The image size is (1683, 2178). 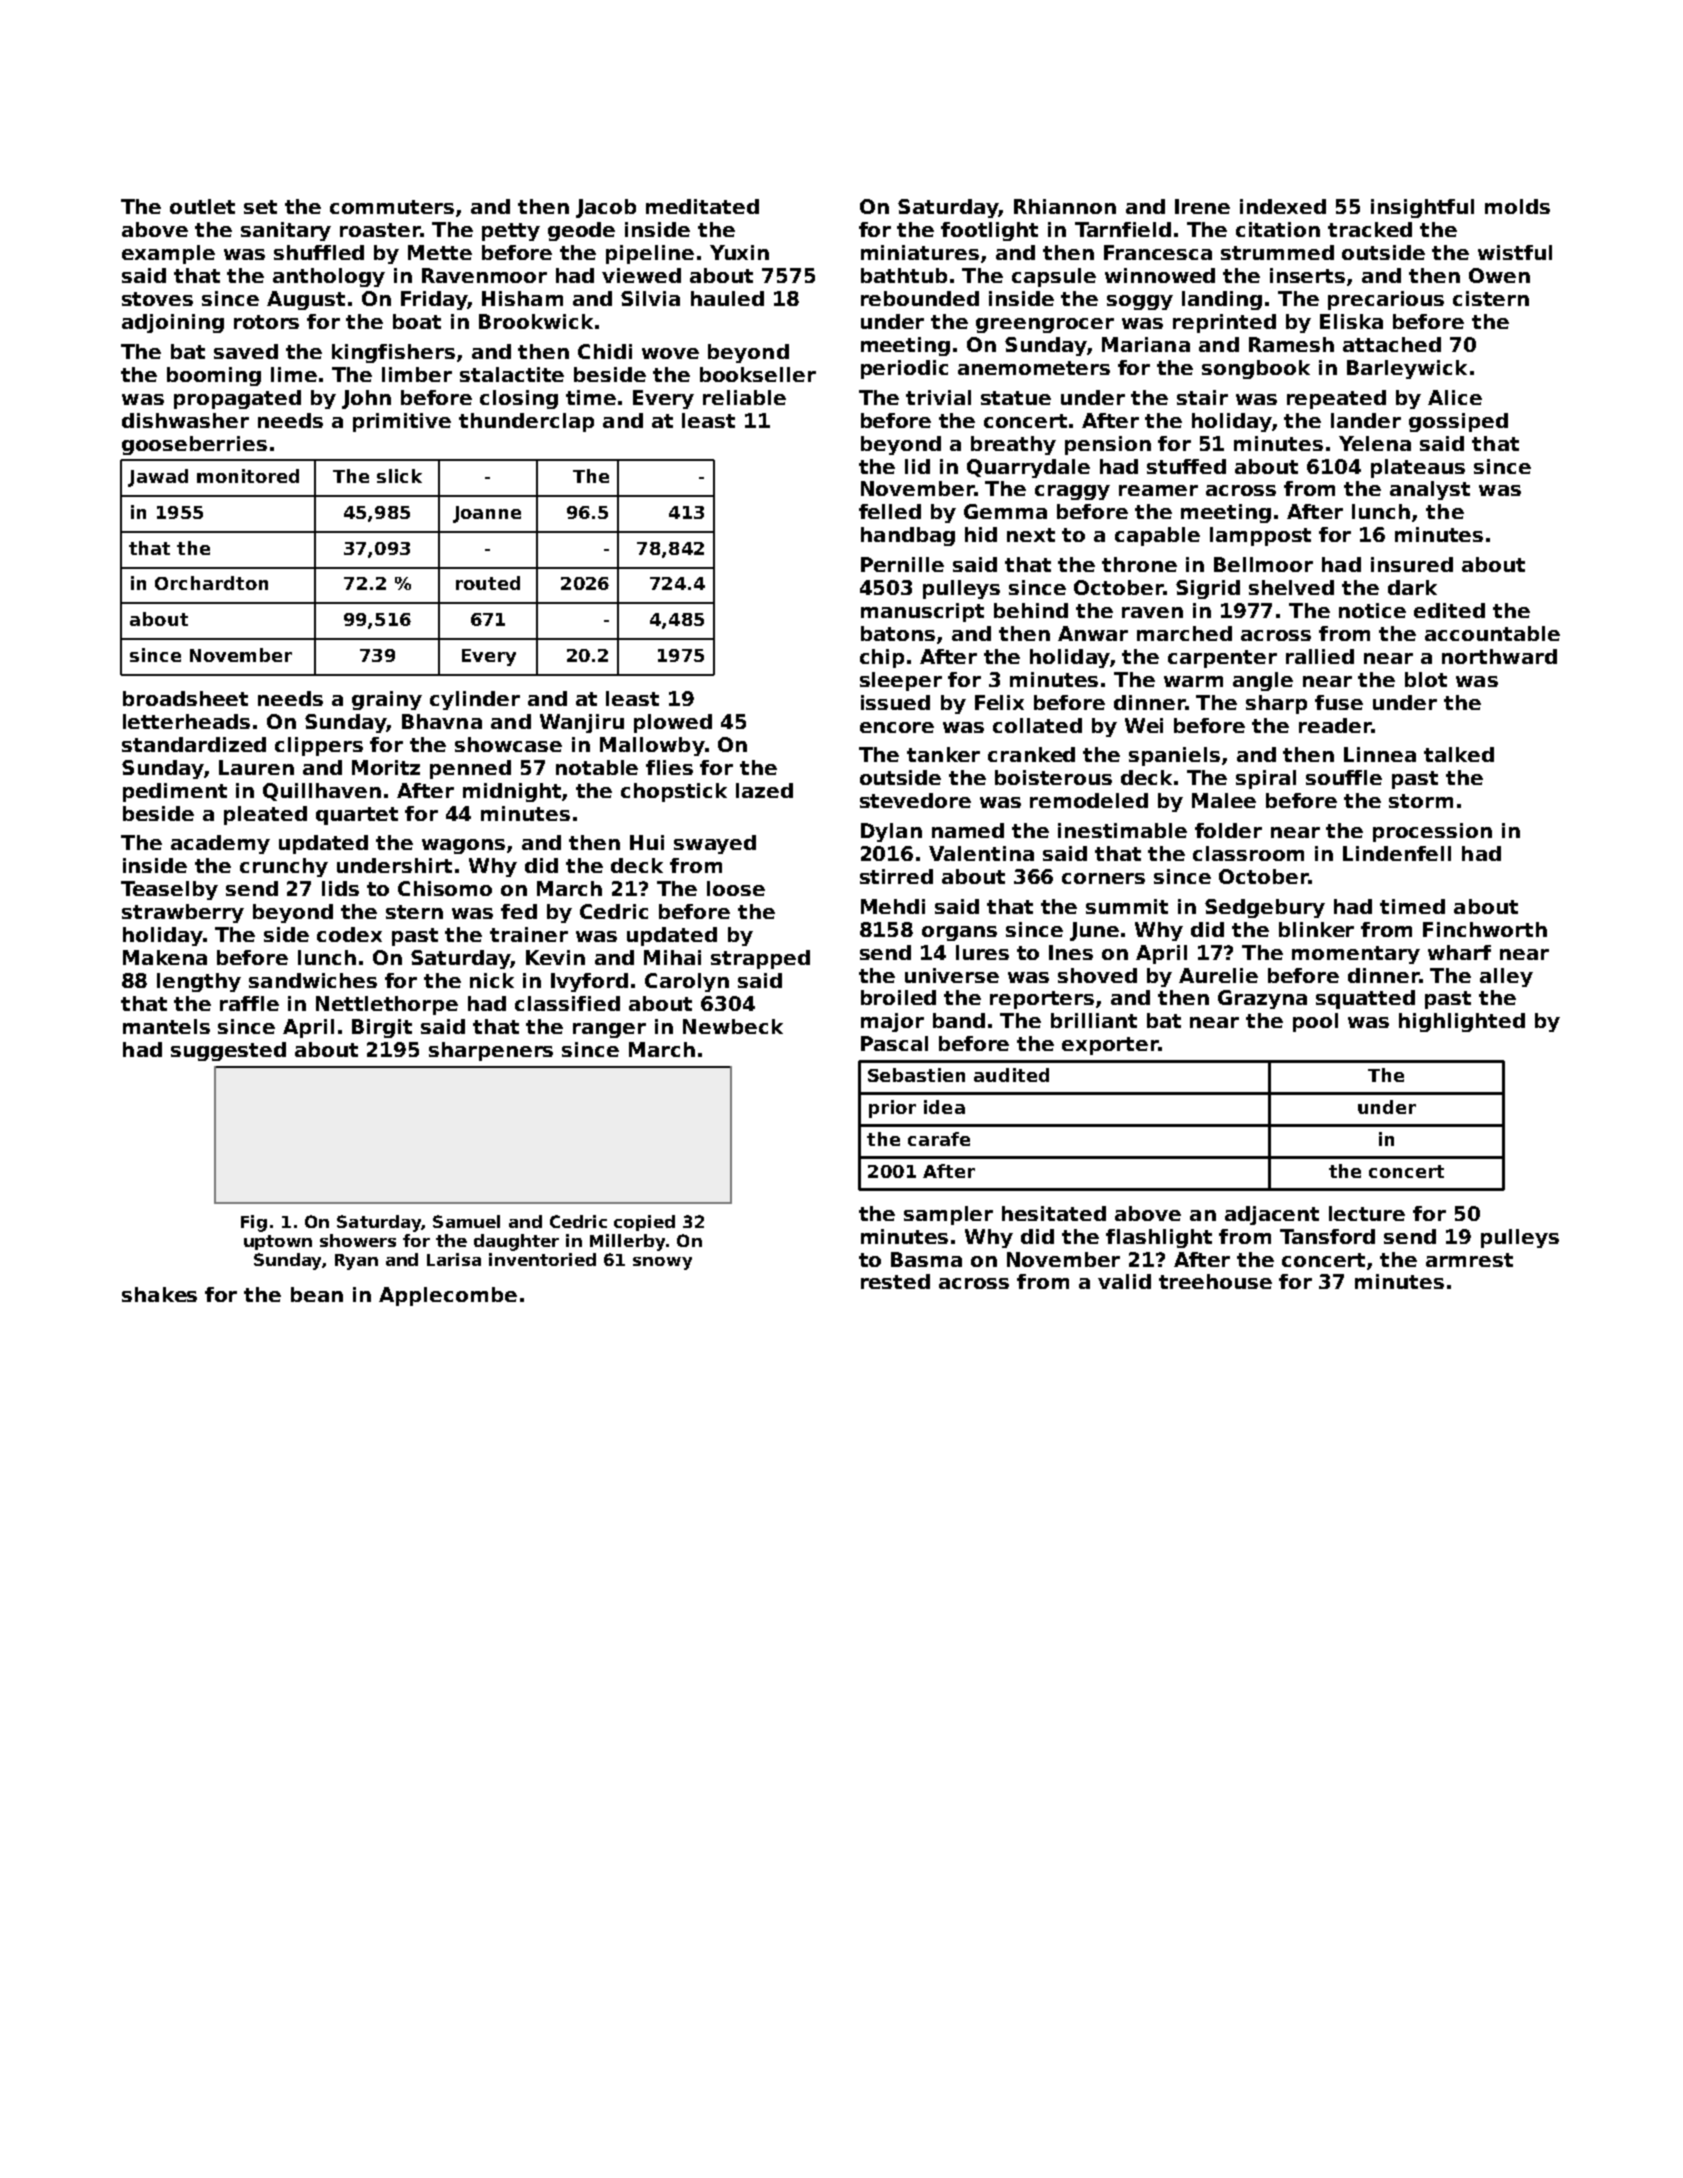 What do you see at coordinates (357, 816) in the screenshot?
I see `quartet` at bounding box center [357, 816].
